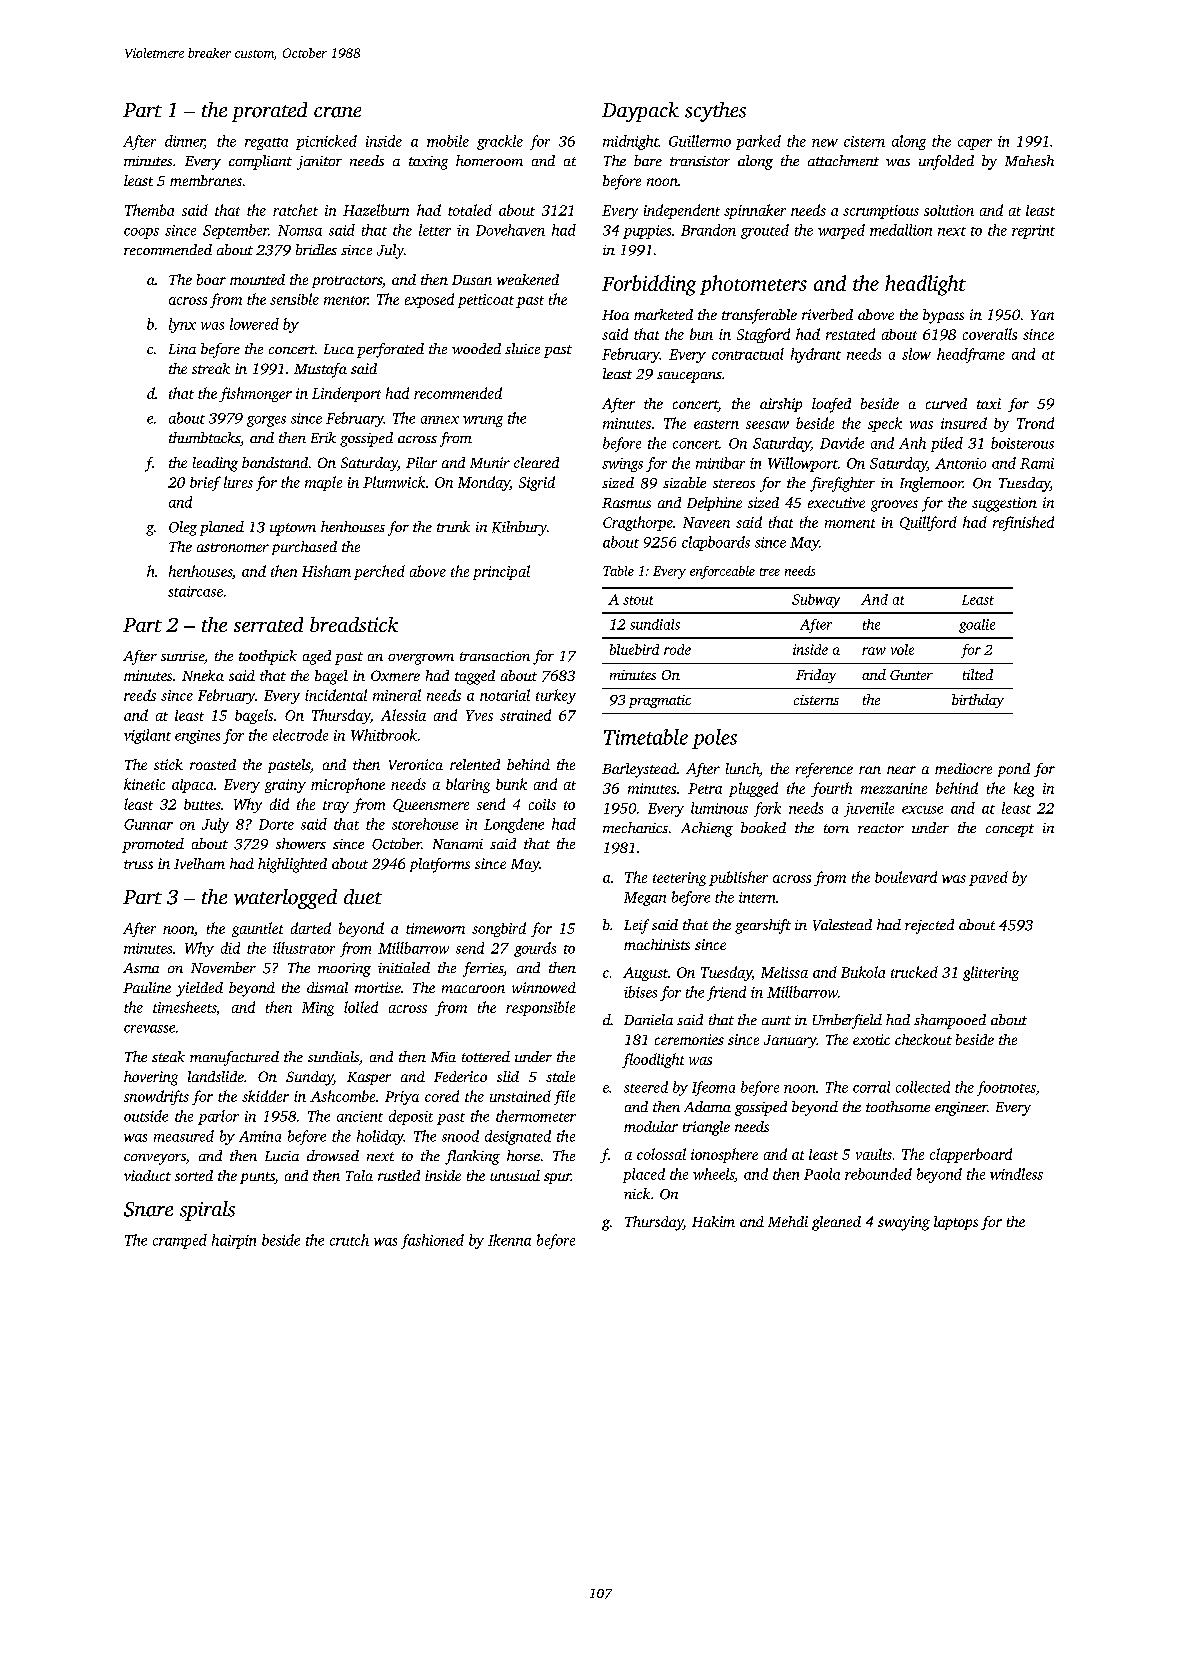  I want to click on drowsed, so click(333, 1155).
